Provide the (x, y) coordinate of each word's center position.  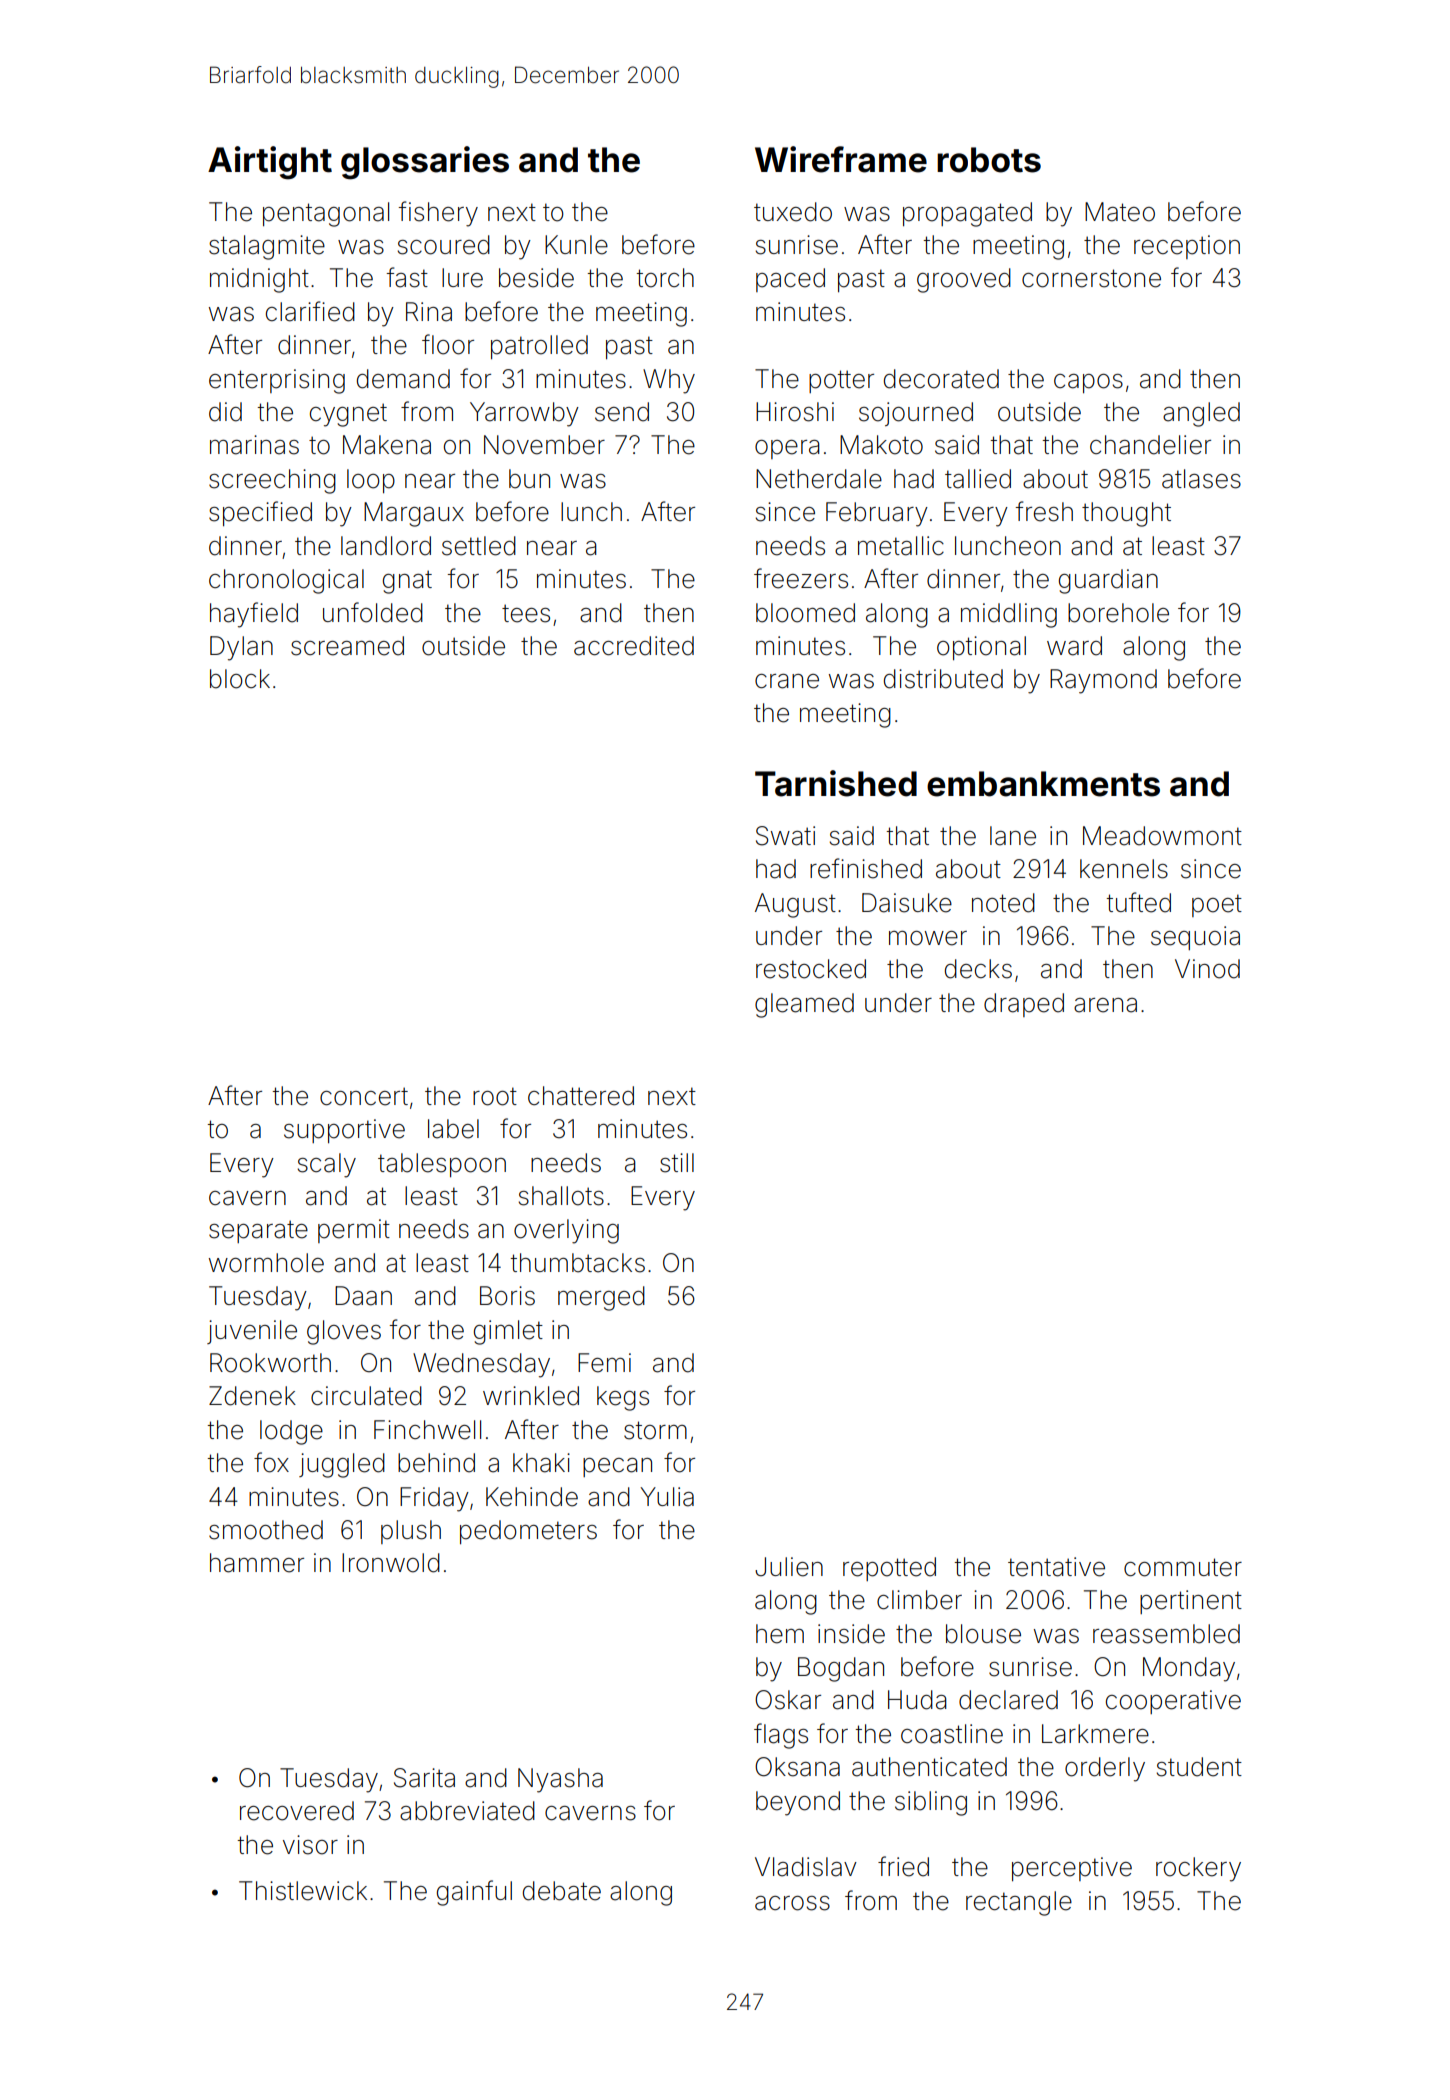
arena (1105, 1005)
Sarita (424, 1778)
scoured (444, 245)
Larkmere (1095, 1734)
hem (780, 1634)
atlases (1201, 479)
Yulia (667, 1497)
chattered (581, 1096)
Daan (363, 1296)
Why (669, 381)
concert (364, 1096)
